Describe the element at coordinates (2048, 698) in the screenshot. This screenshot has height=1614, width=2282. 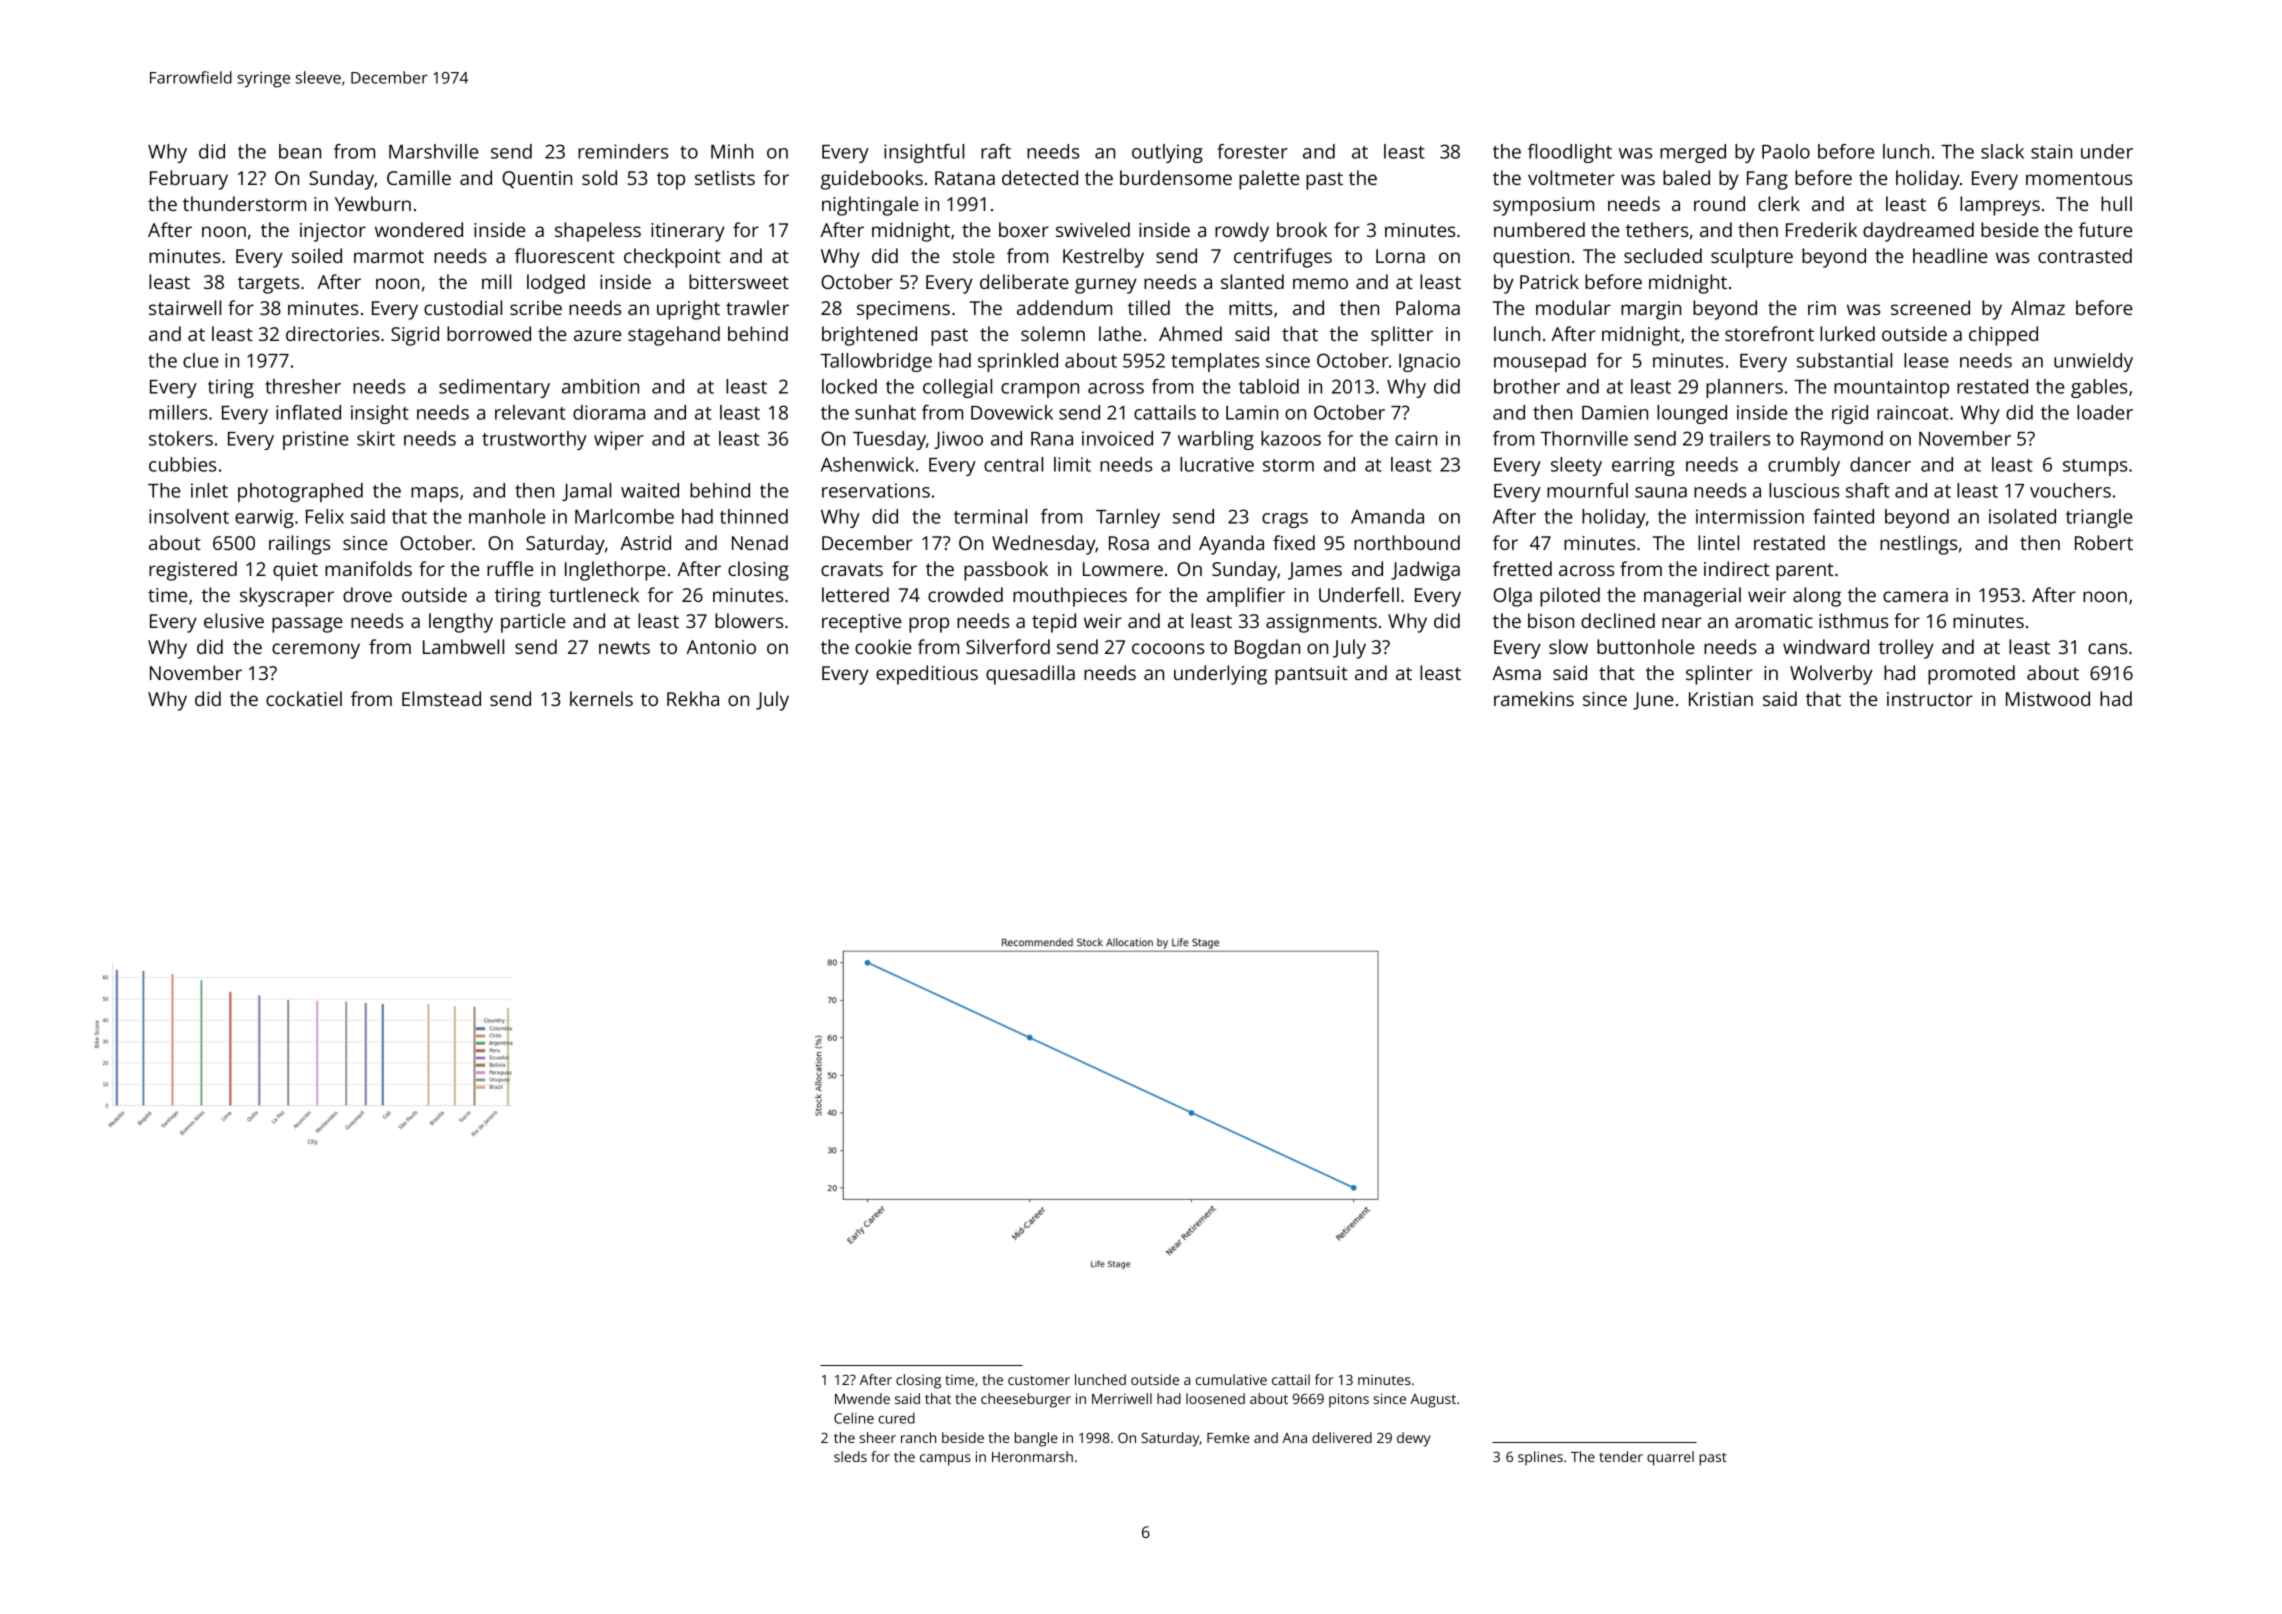
I see `Mistwood` at that location.
